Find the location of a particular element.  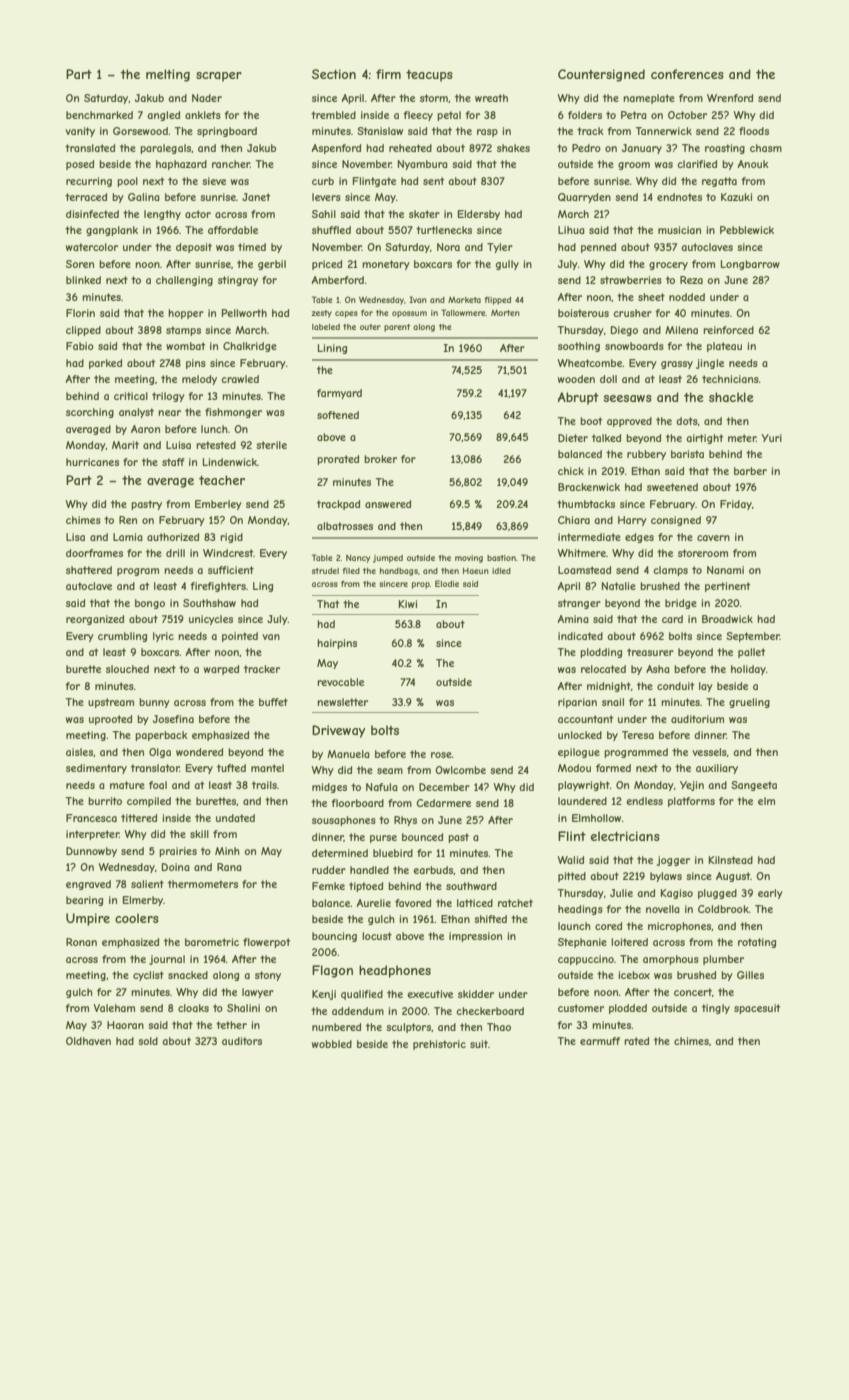

staff is located at coordinates (173, 462).
